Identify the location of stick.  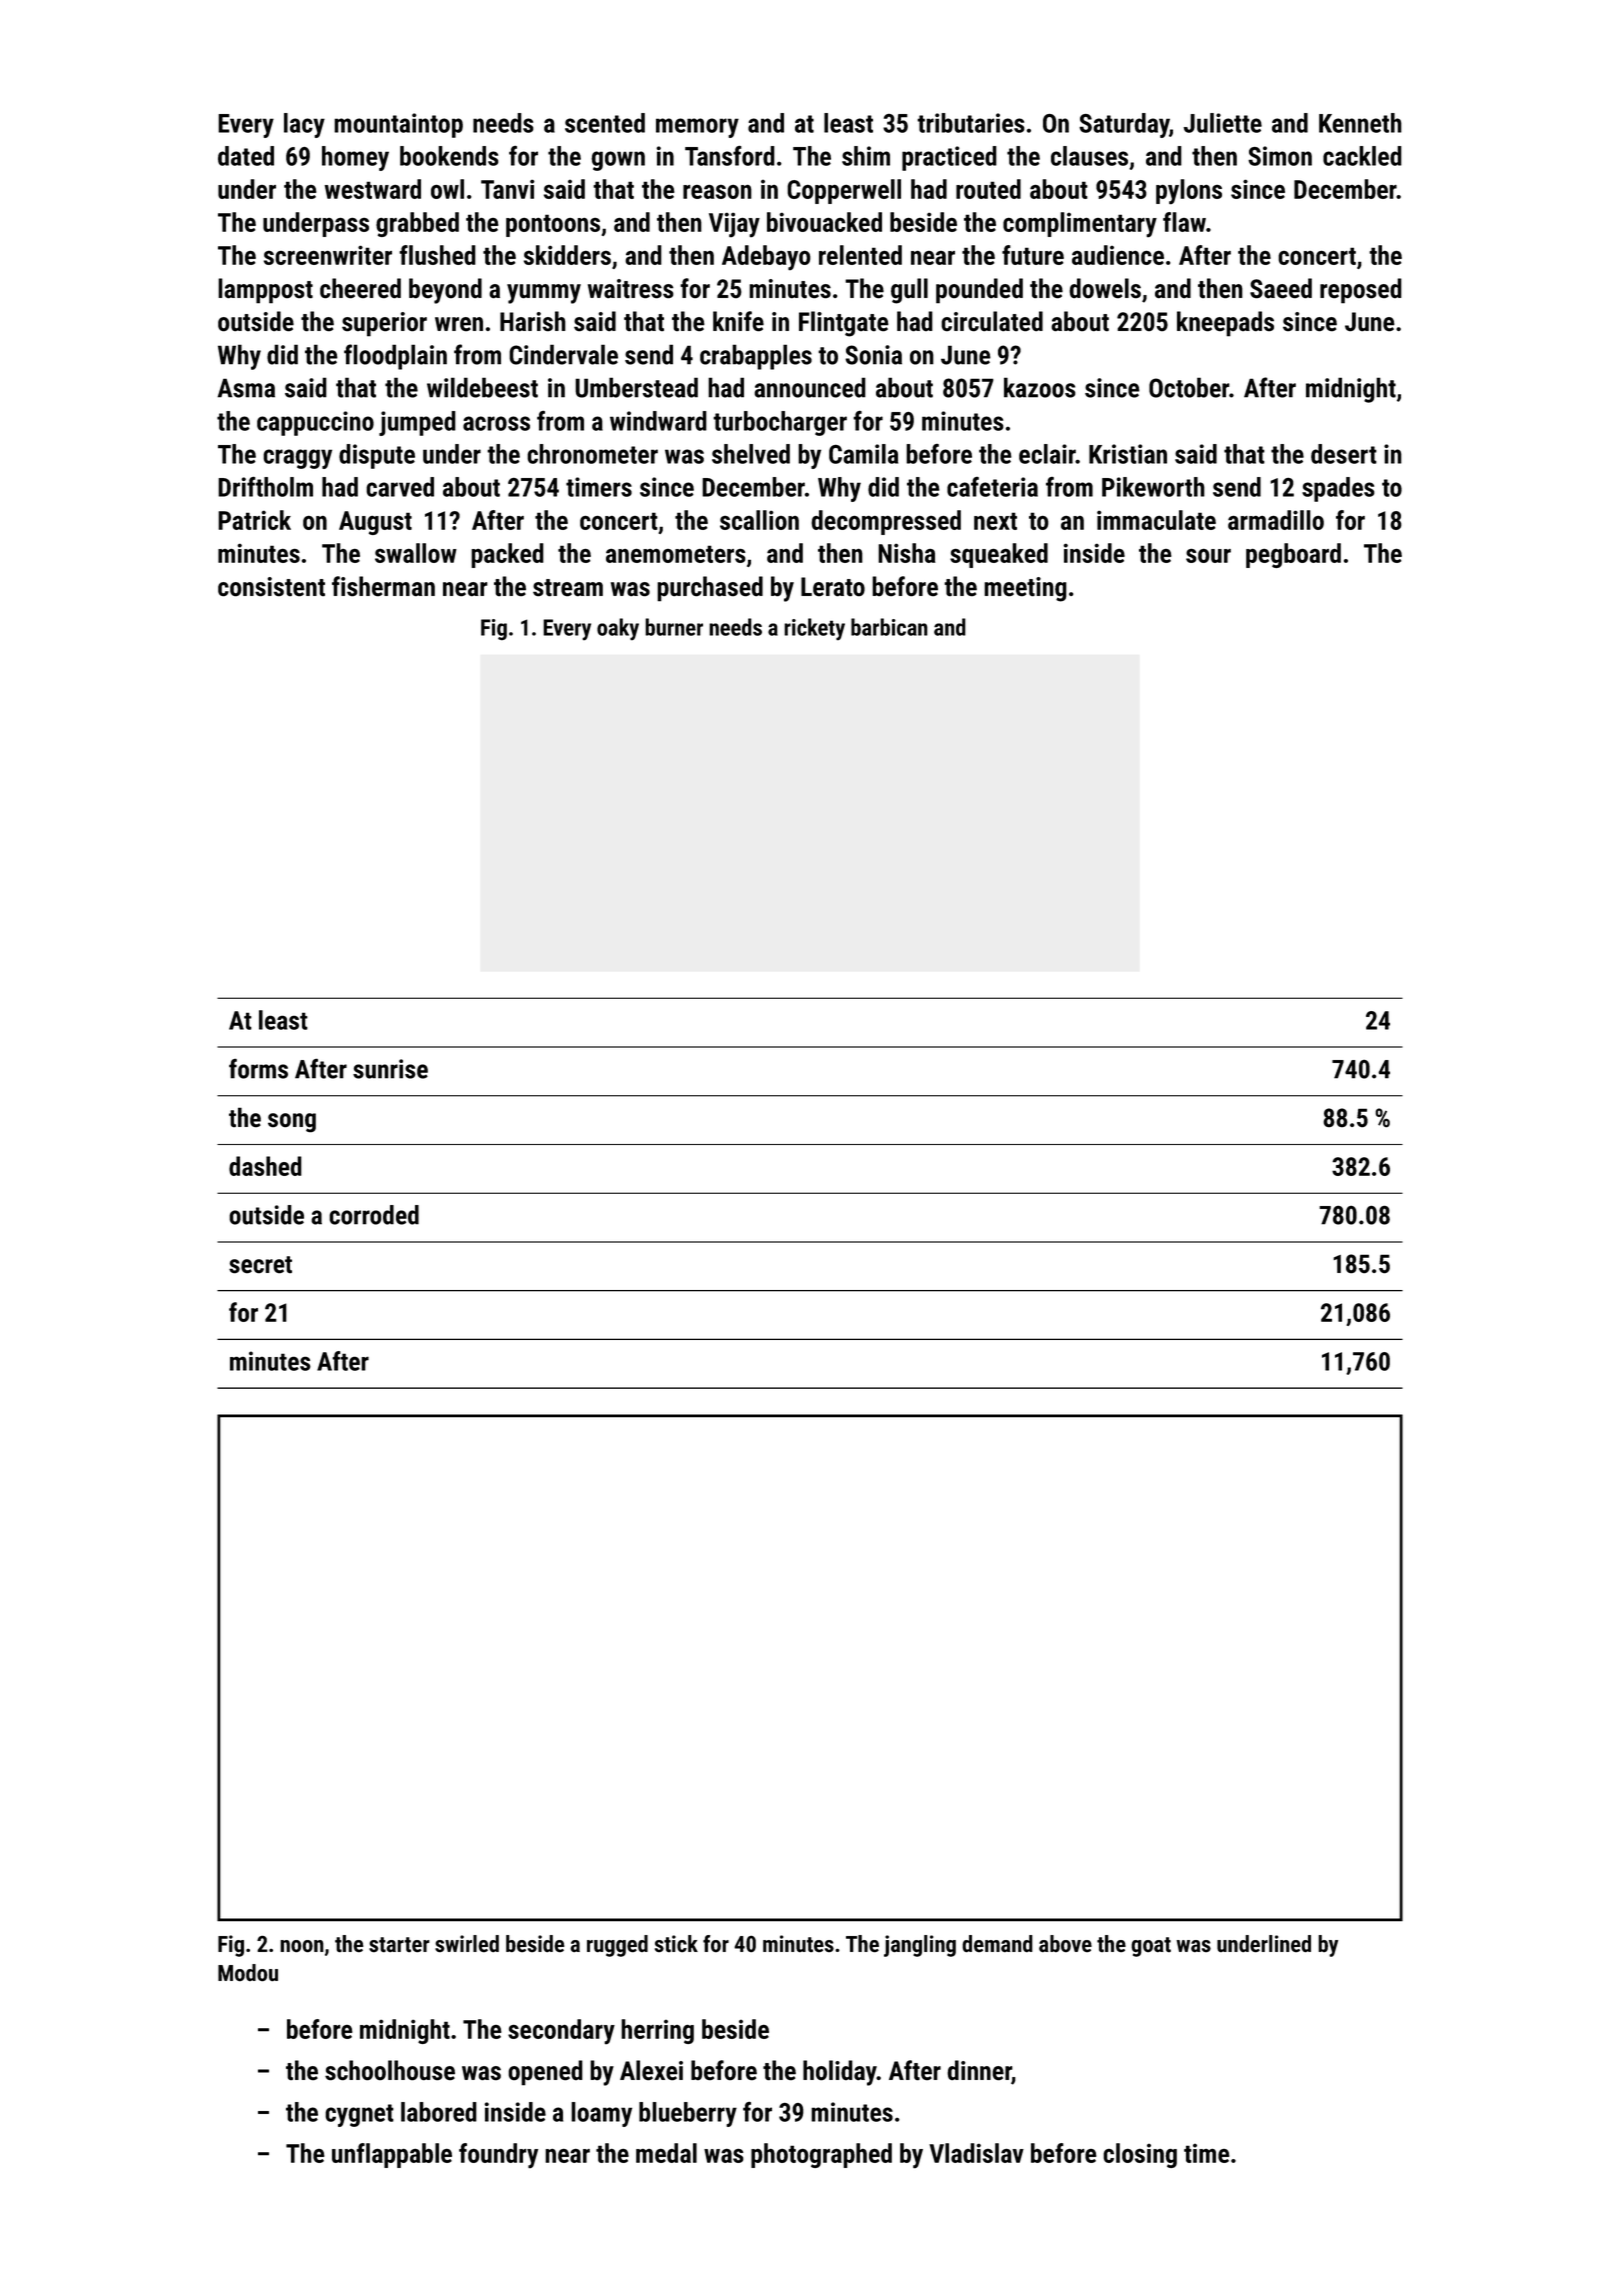
(676, 1944).
